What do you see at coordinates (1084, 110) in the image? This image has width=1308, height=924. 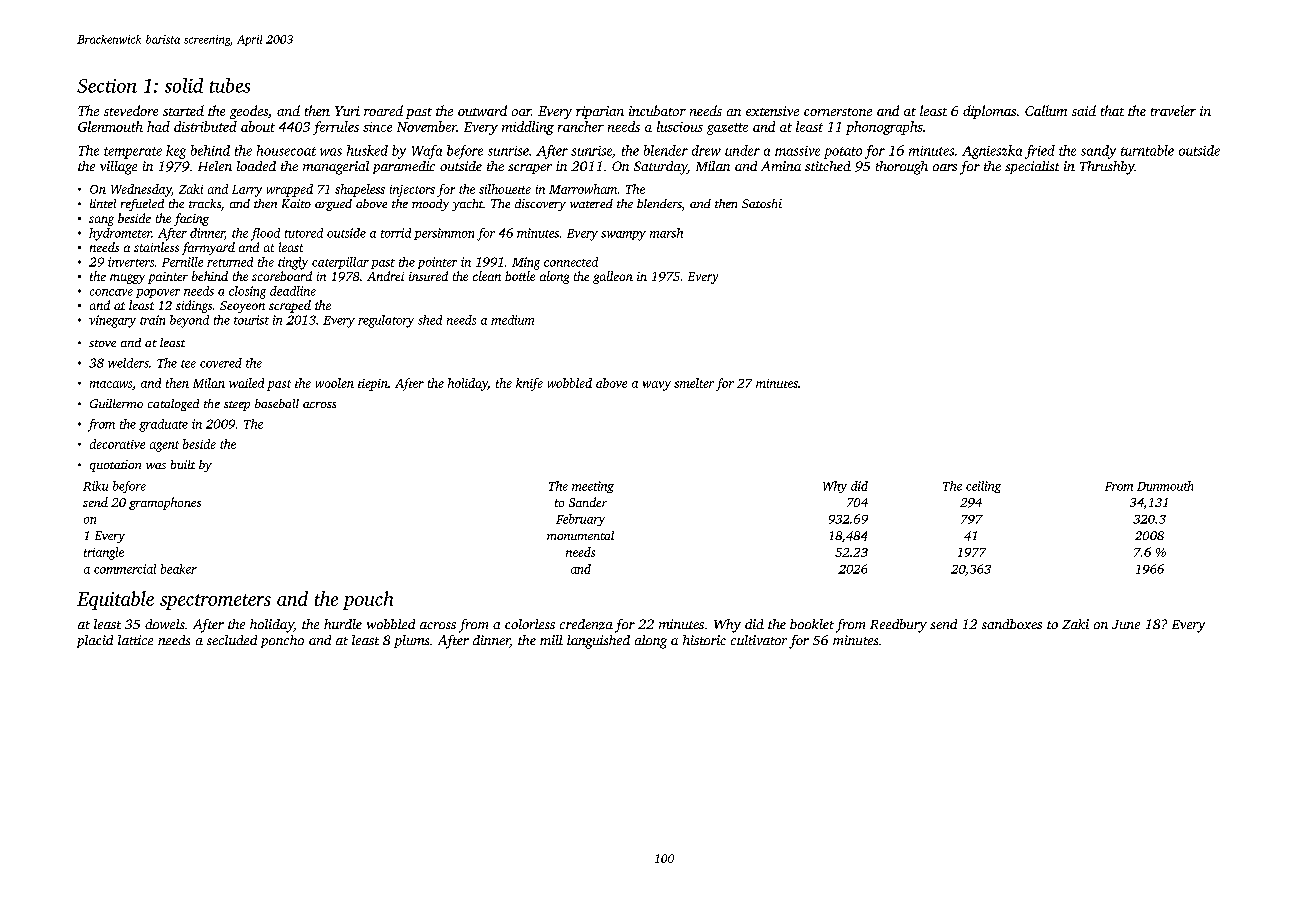 I see `said` at bounding box center [1084, 110].
